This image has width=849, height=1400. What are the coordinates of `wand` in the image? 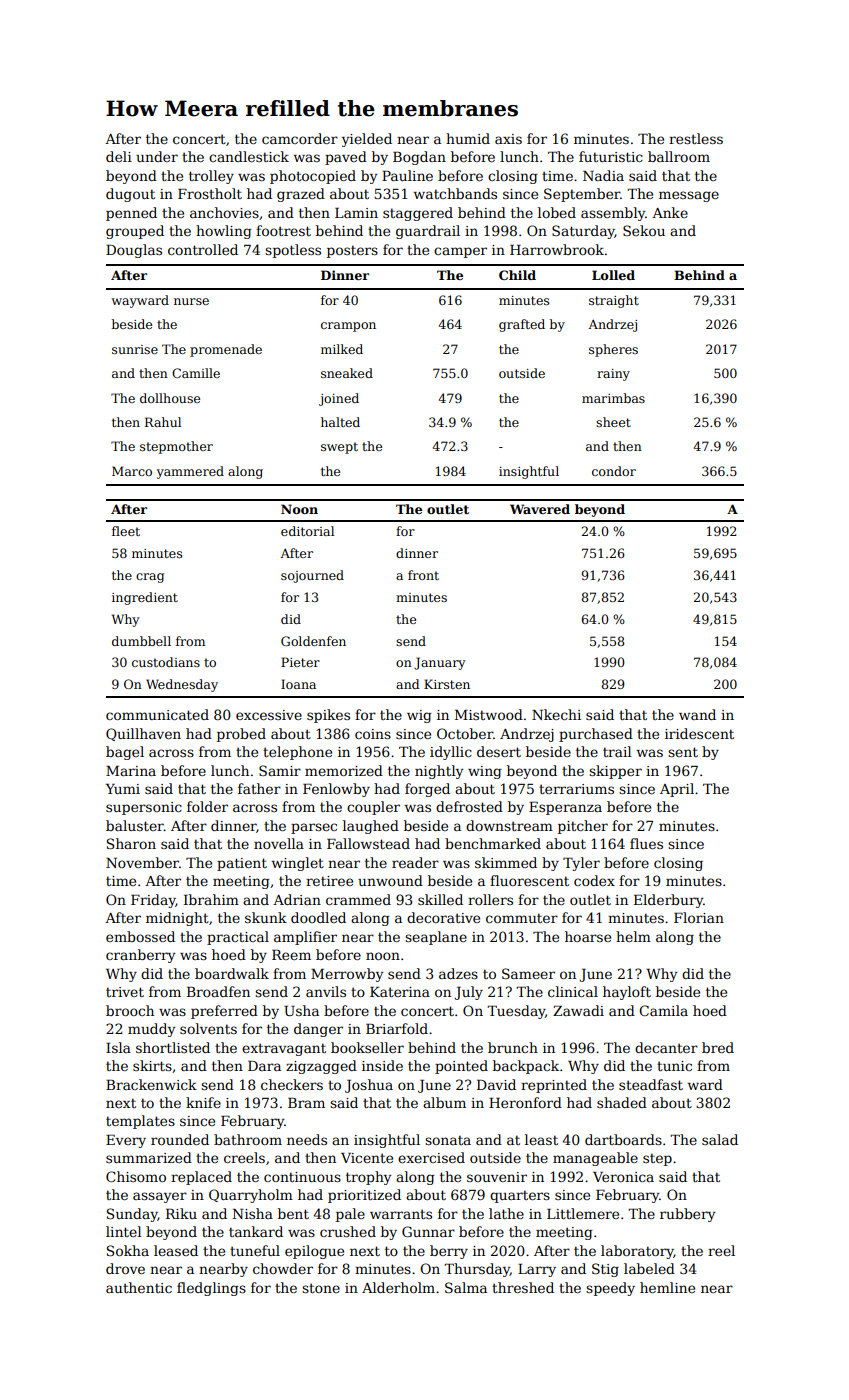 It's located at (697, 714).
